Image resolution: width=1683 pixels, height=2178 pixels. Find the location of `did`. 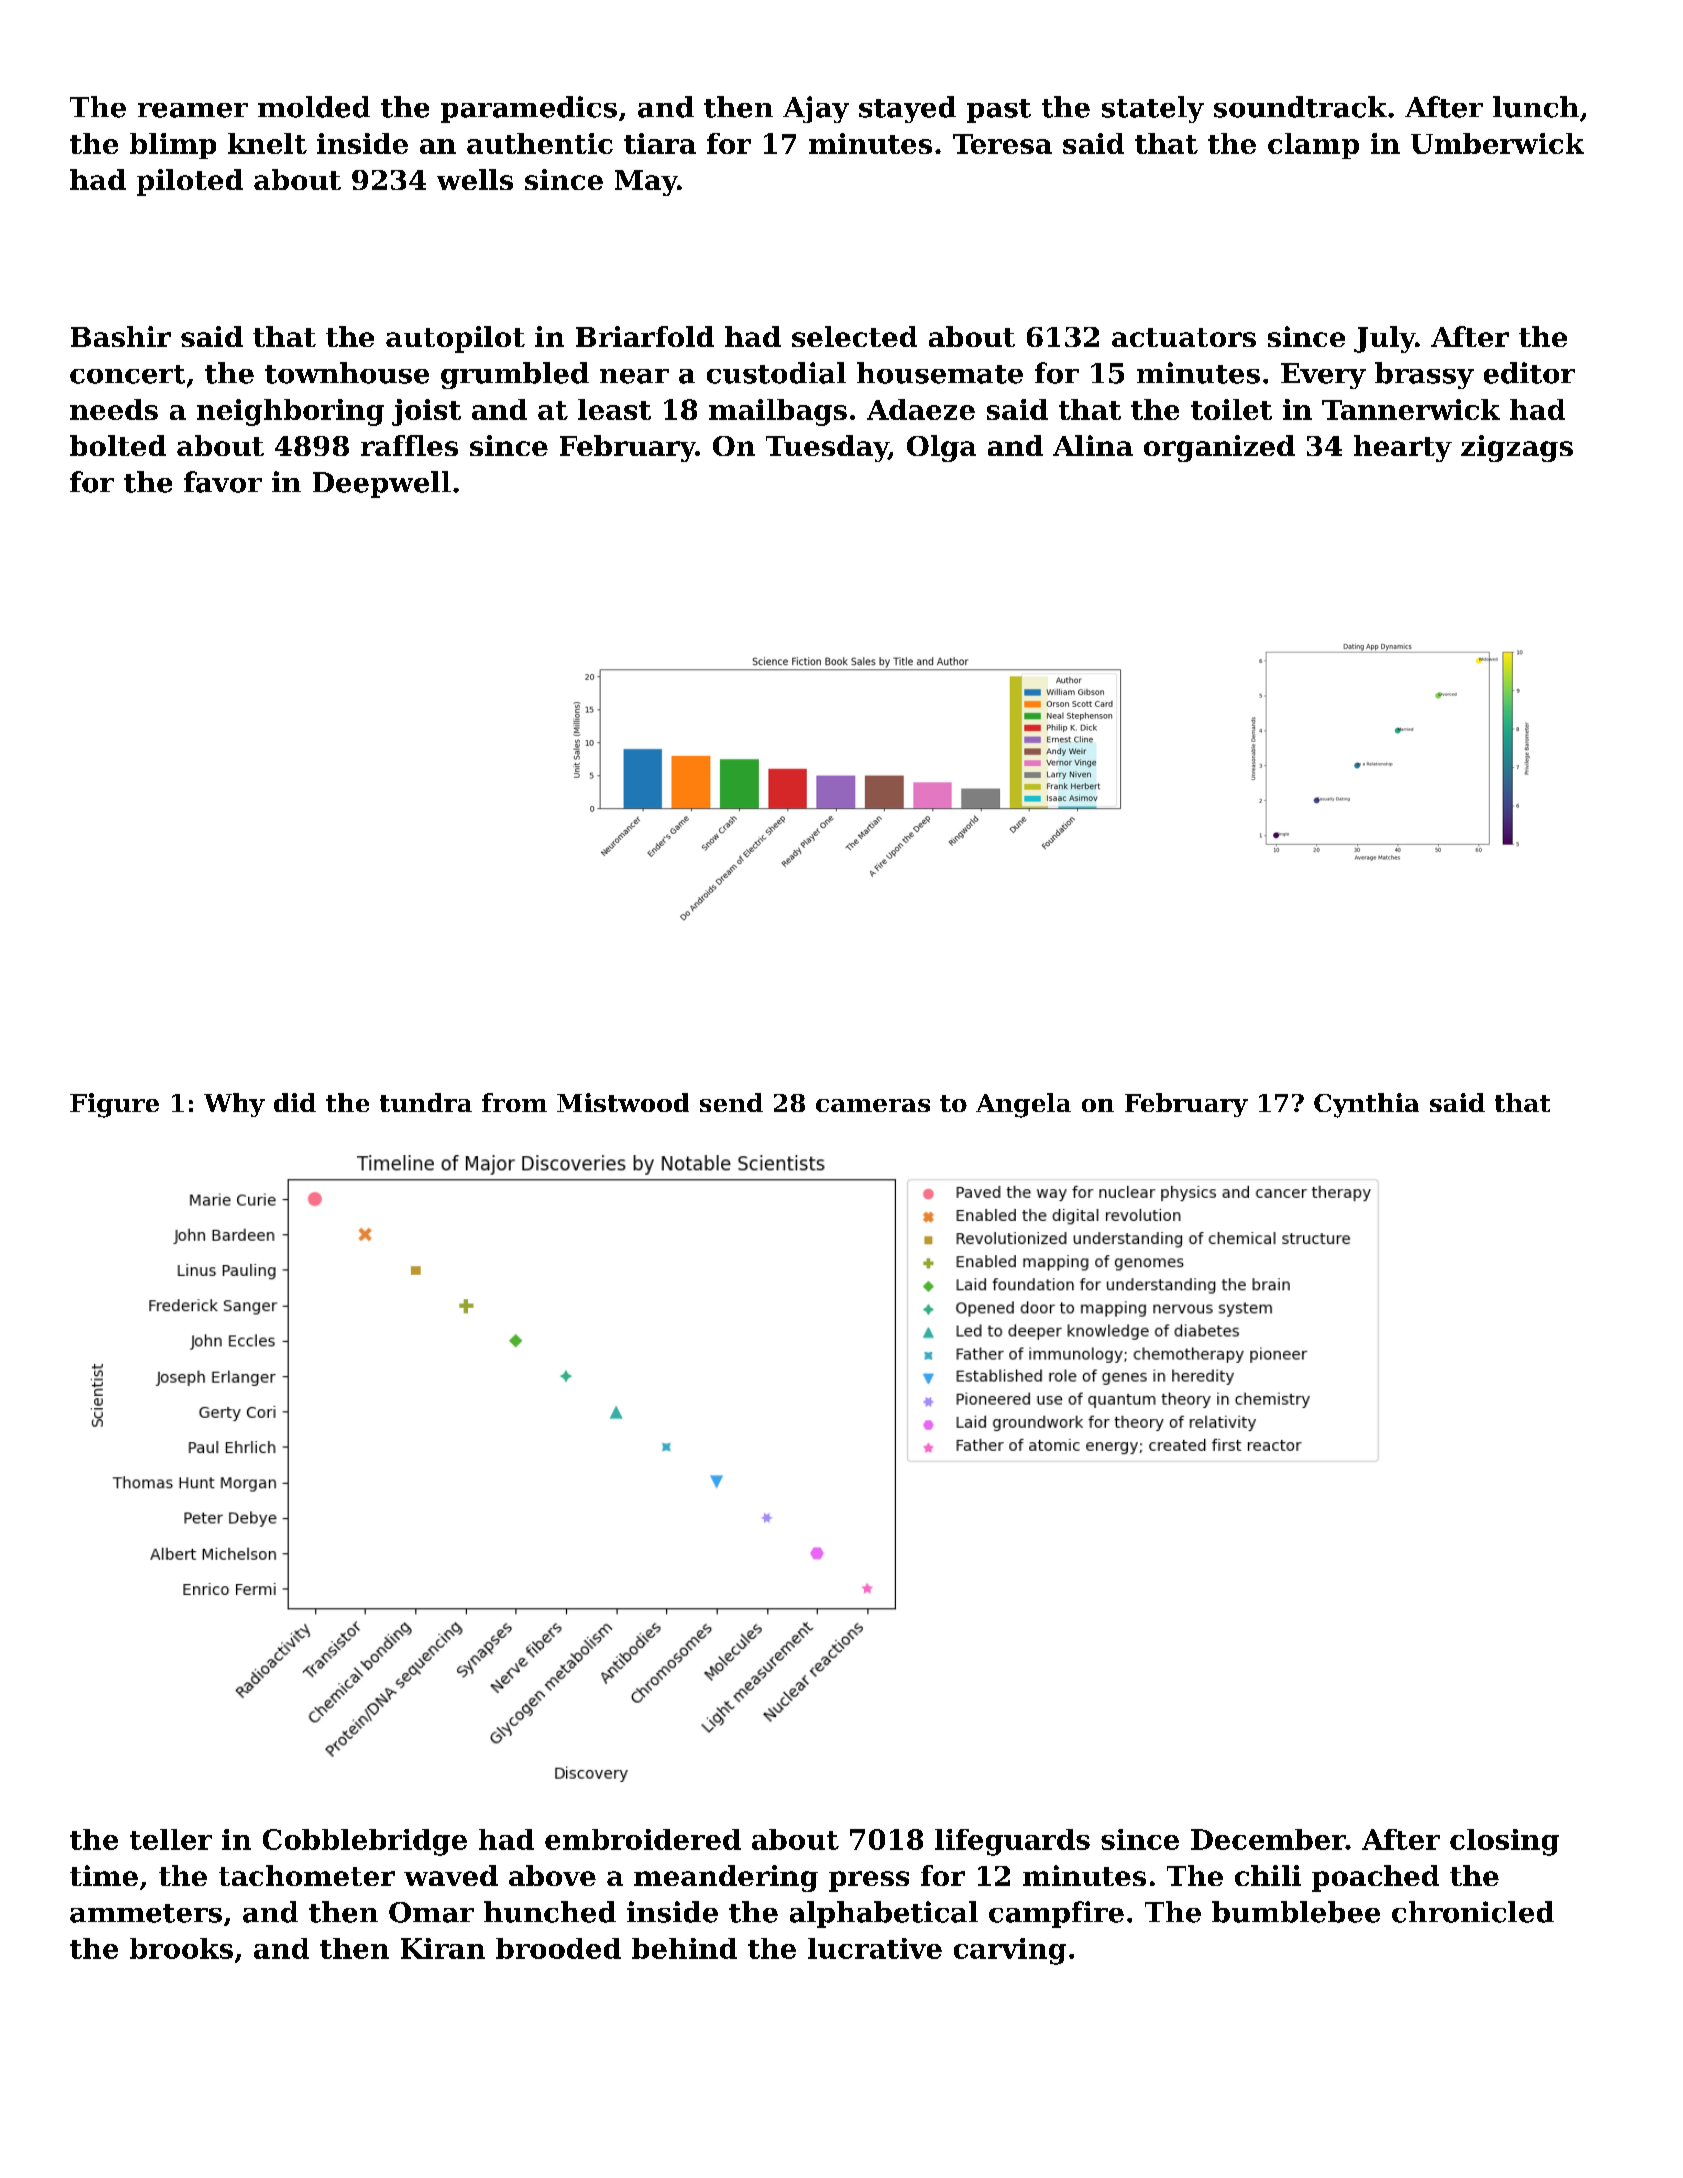

did is located at coordinates (295, 1102).
